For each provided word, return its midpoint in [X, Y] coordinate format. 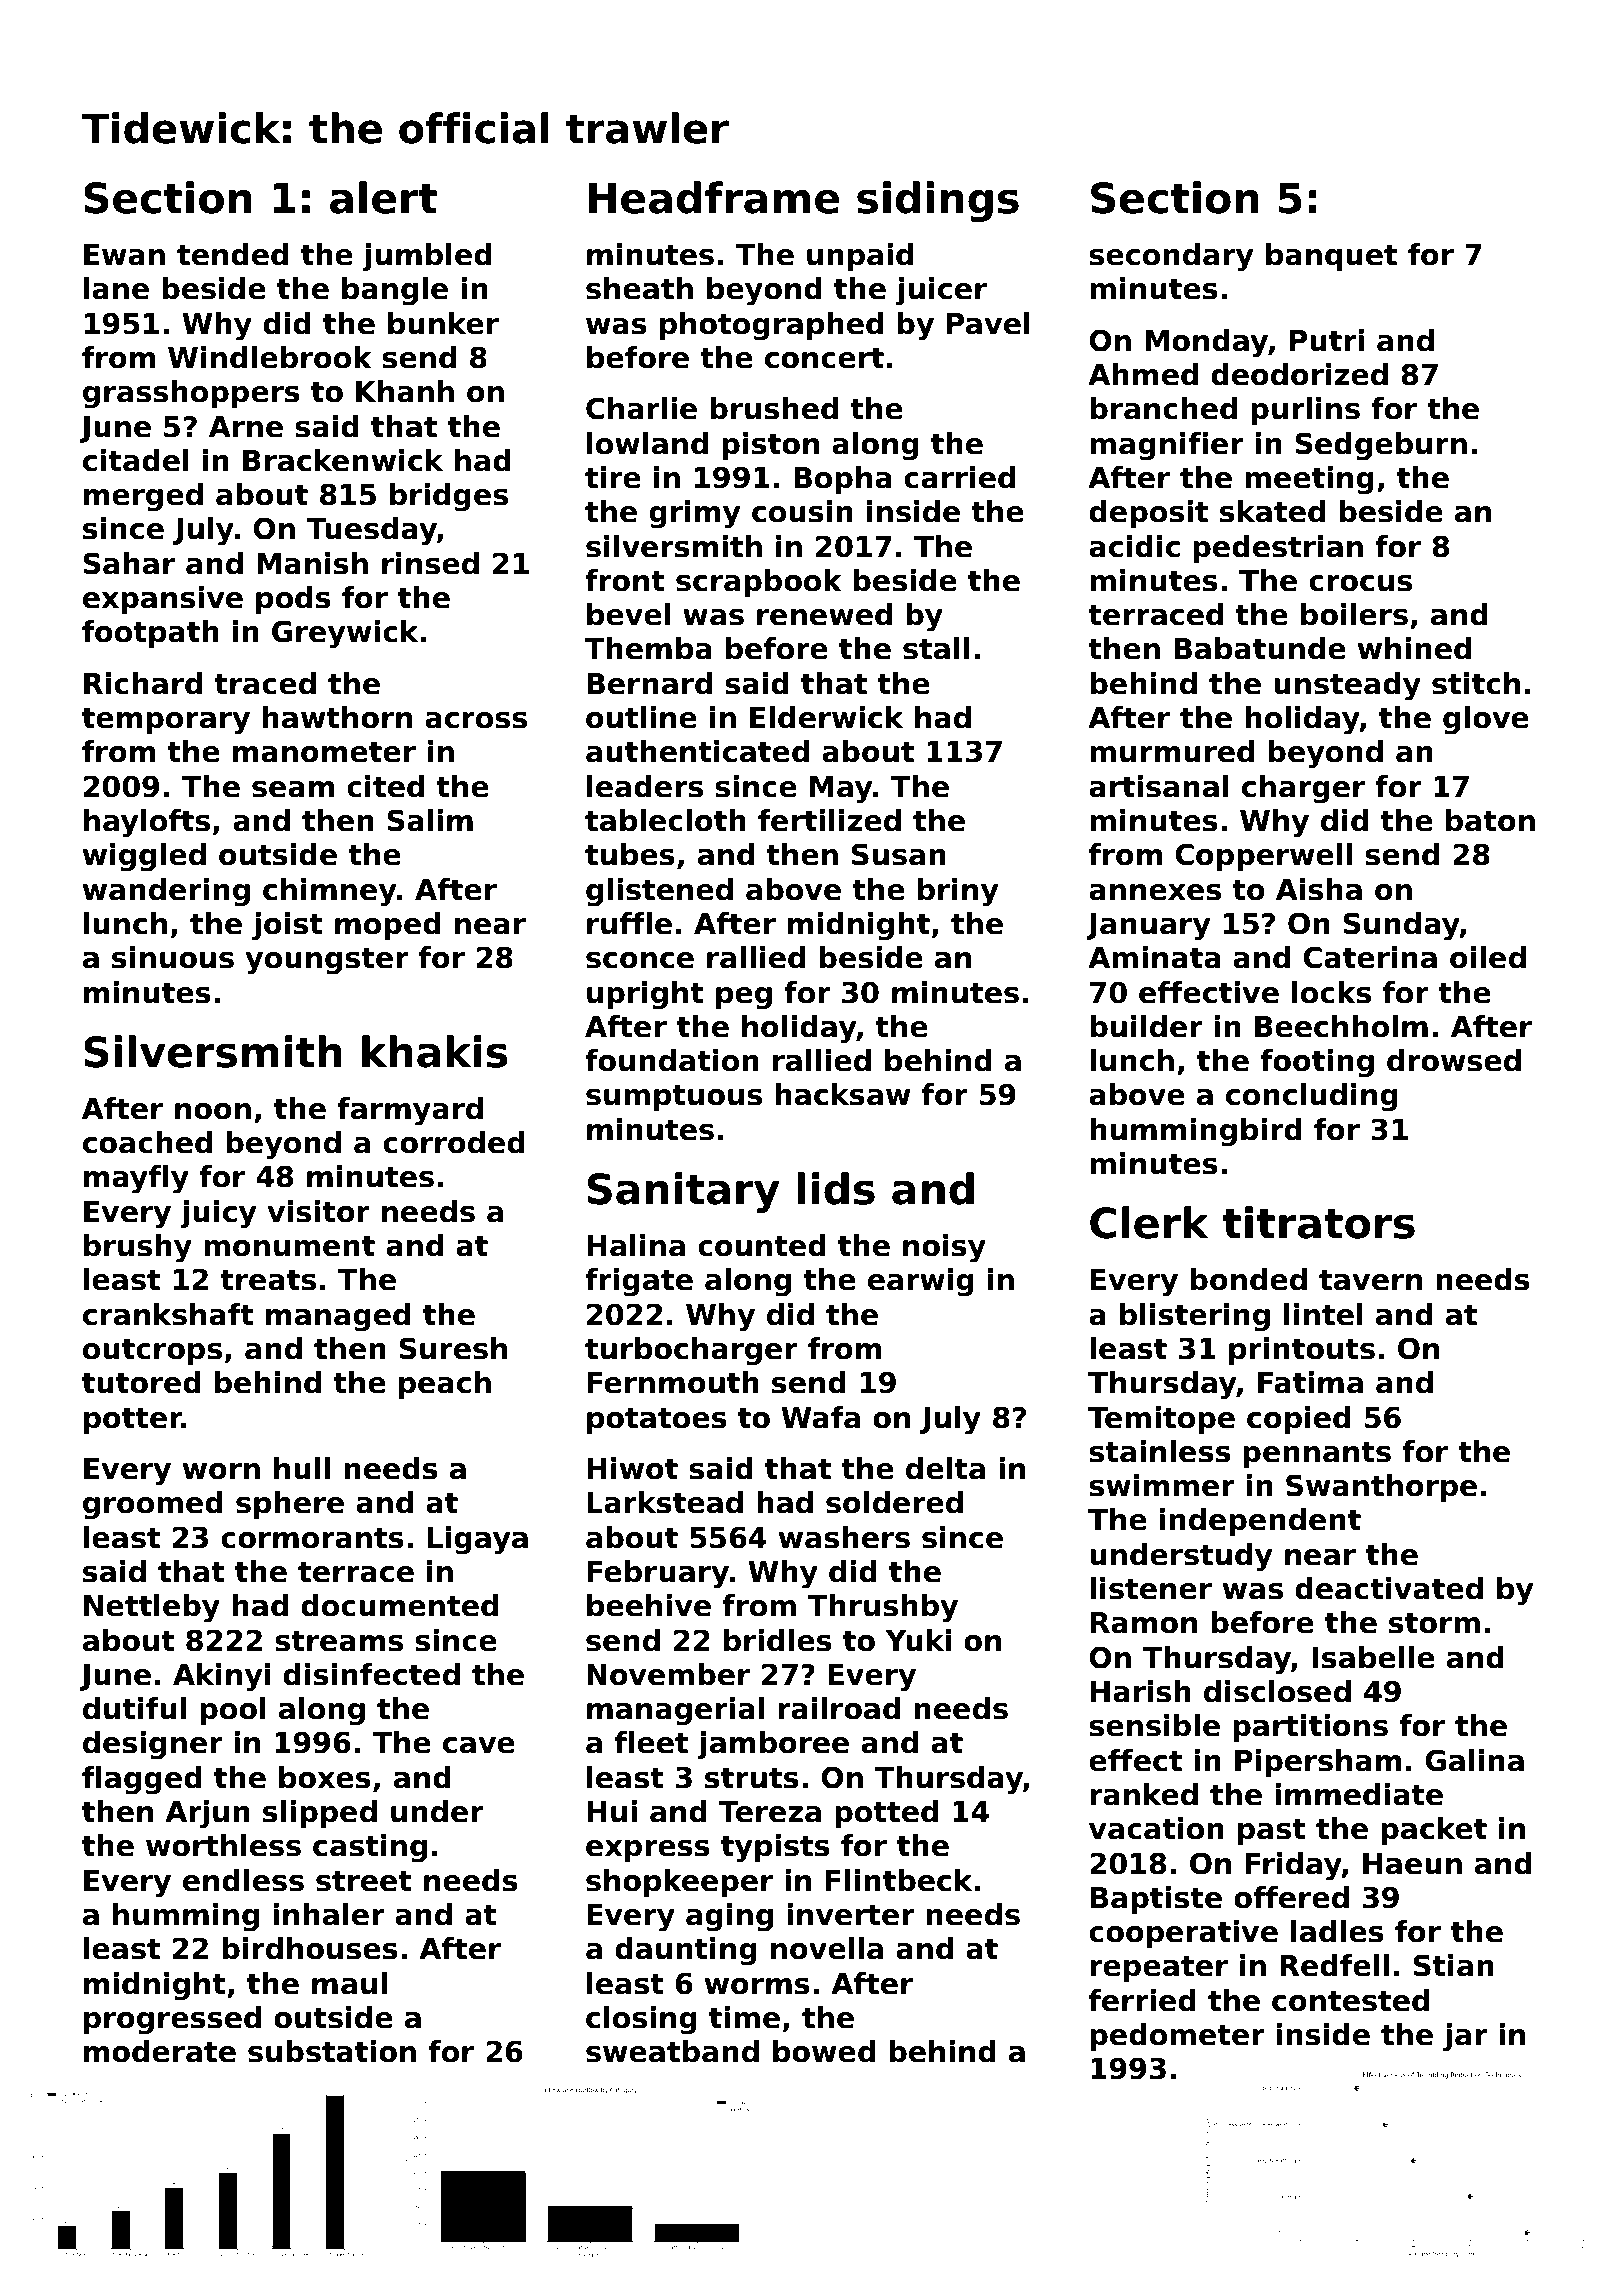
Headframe [714, 197]
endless [243, 1880]
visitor [318, 1211]
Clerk [1149, 1222]
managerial [675, 1711]
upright [645, 995]
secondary [1171, 257]
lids [836, 1188]
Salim [430, 820]
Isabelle [1373, 1657]
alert [383, 197]
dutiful [134, 1708]
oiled [1488, 957]
